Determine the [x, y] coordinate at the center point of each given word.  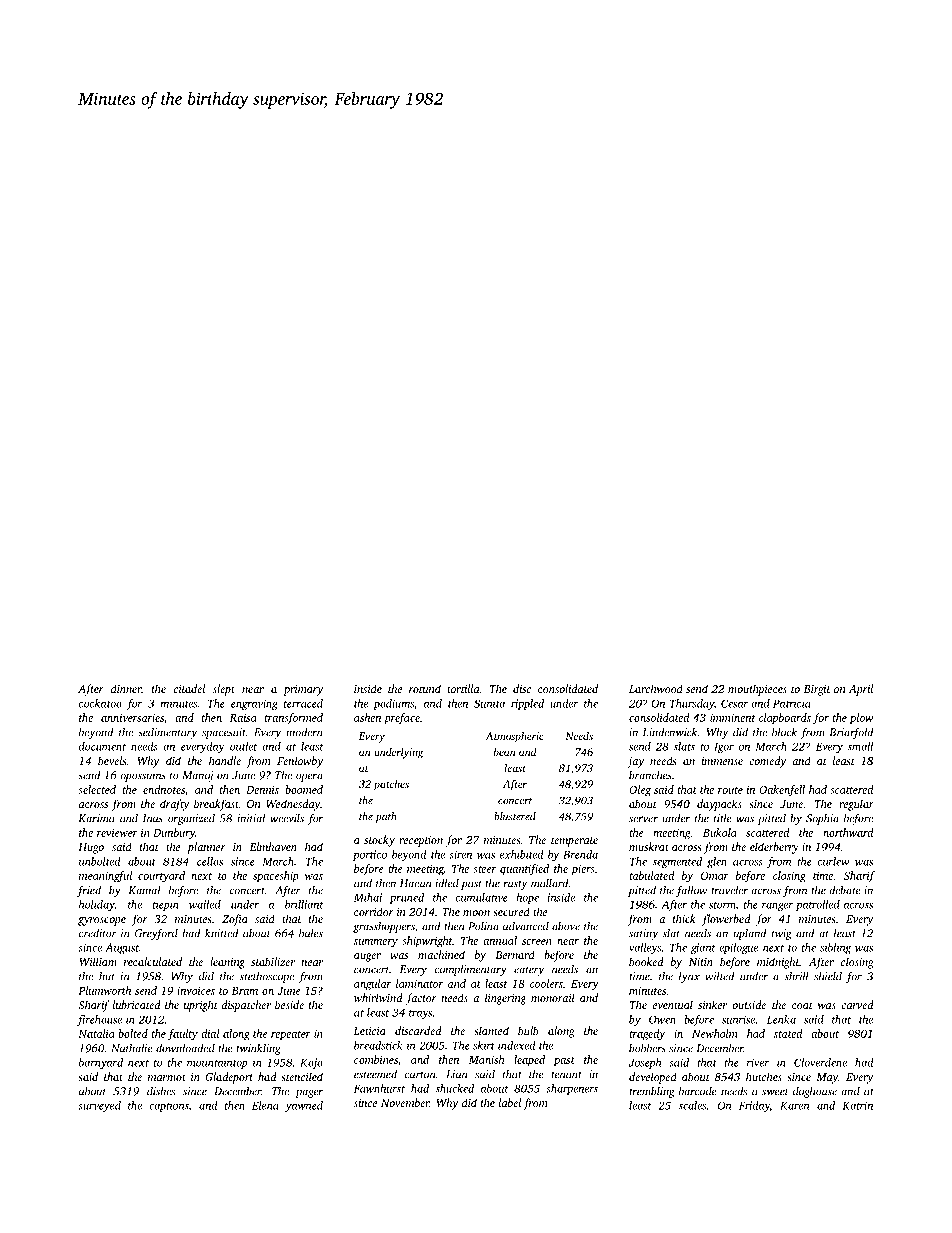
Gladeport [229, 1078]
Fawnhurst [379, 1088]
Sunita [489, 703]
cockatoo [100, 703]
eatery [529, 971]
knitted [222, 933]
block [784, 732]
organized [191, 819]
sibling [835, 948]
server [643, 819]
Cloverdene [820, 1062]
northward [848, 832]
